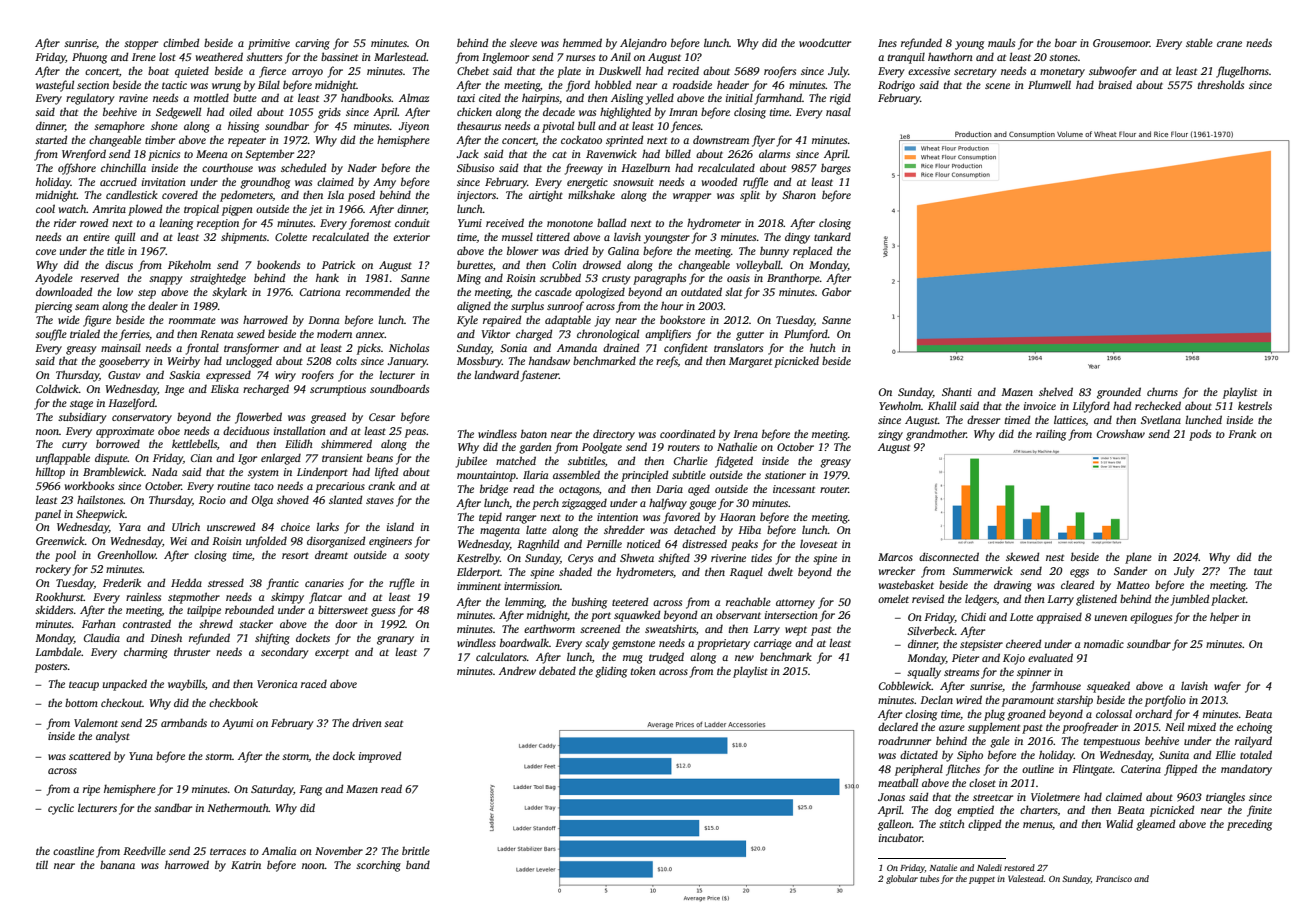  What do you see at coordinates (584, 504) in the screenshot?
I see `zigzagged` at bounding box center [584, 504].
